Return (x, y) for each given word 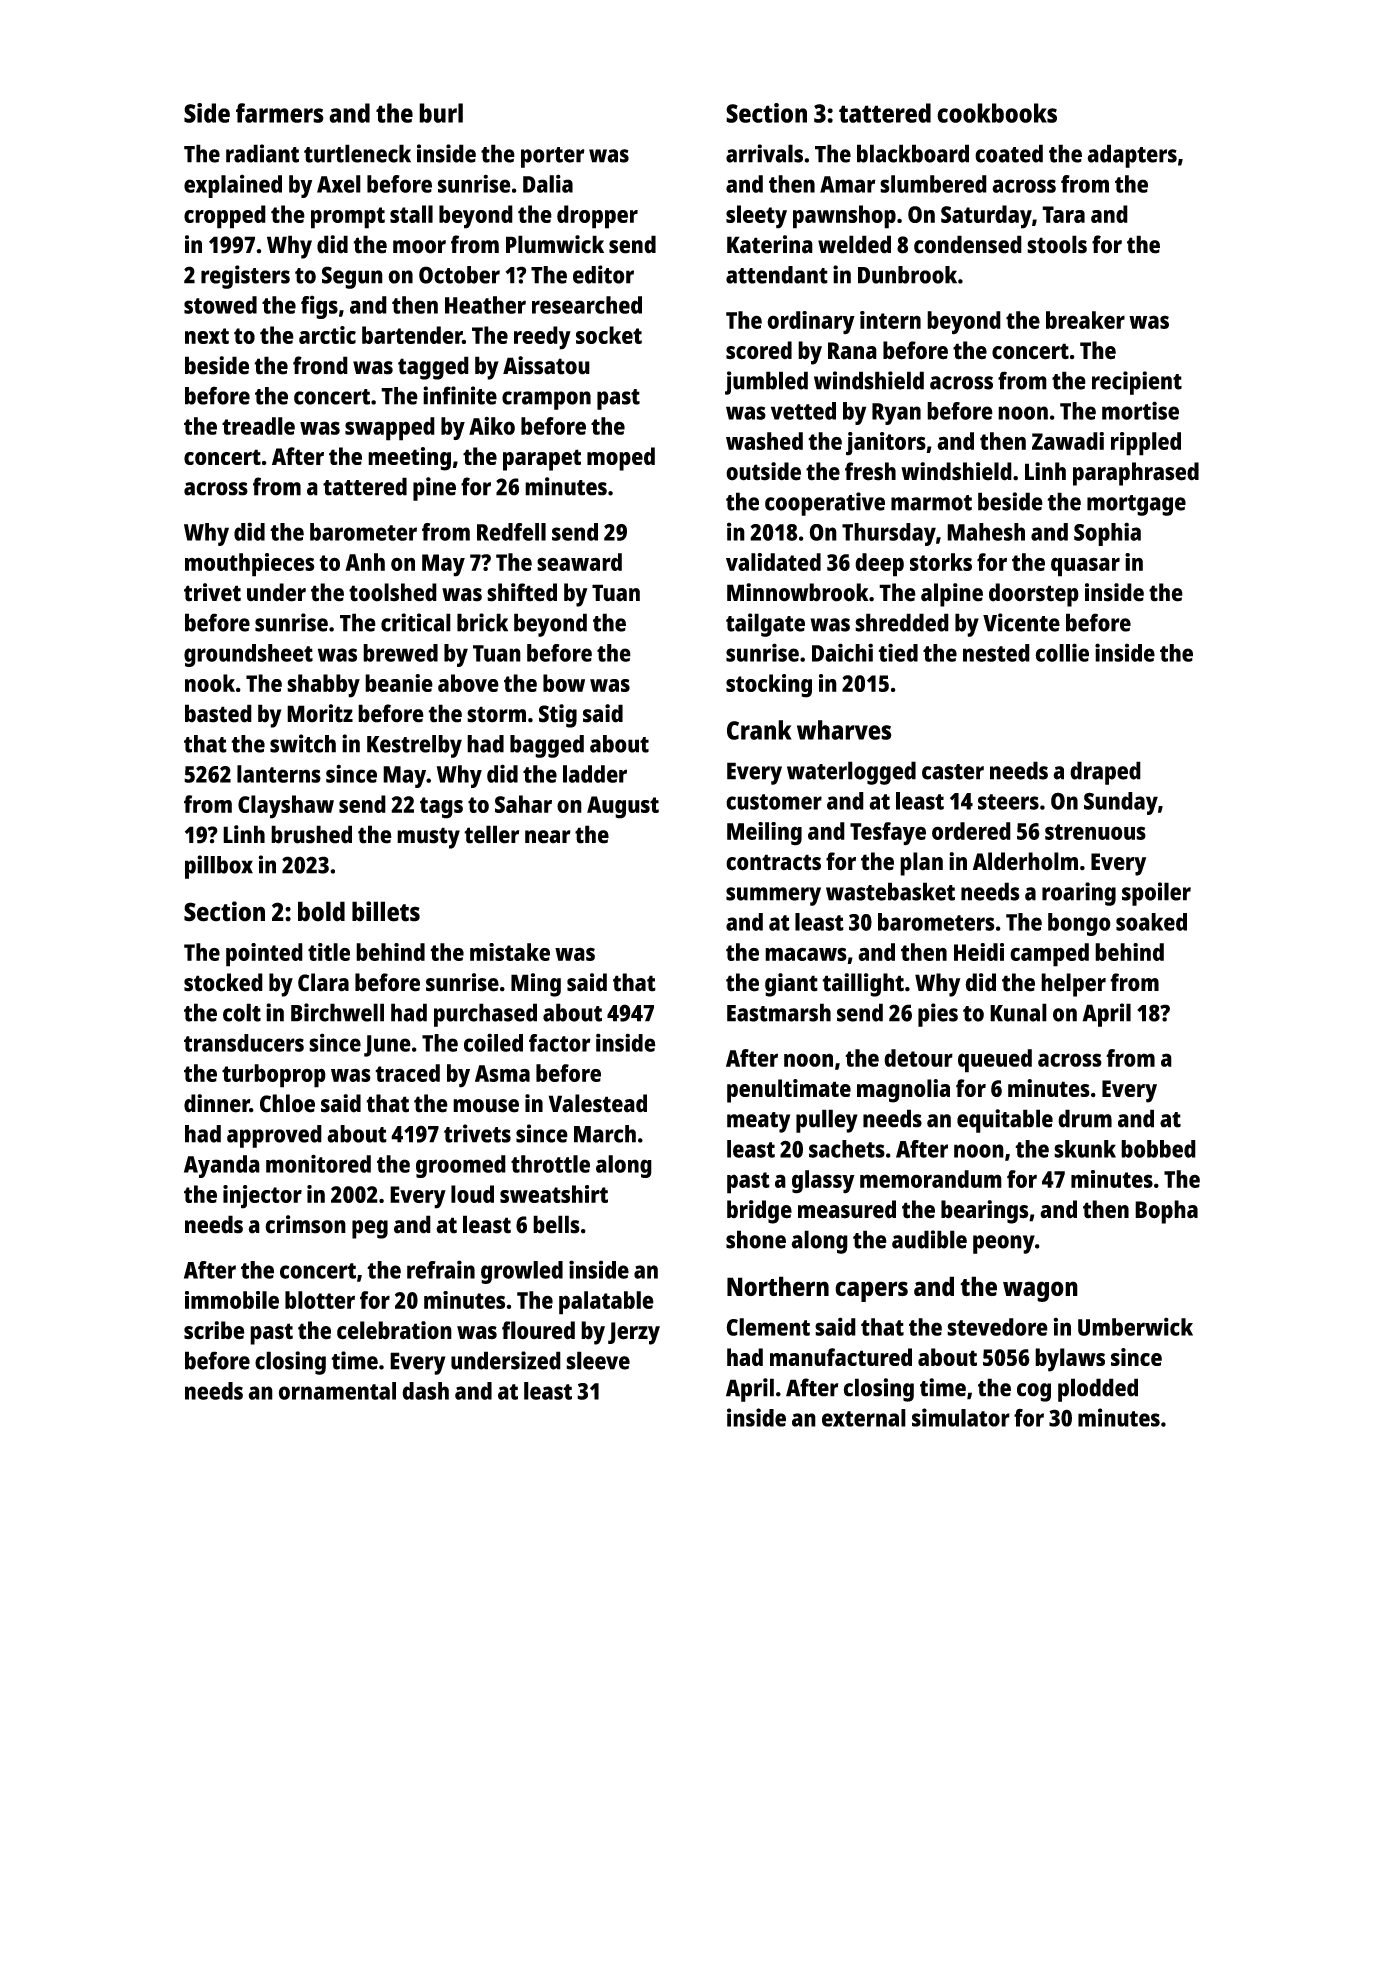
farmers (280, 113)
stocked (223, 982)
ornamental (337, 1391)
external (864, 1418)
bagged (547, 746)
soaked (1151, 922)
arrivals (764, 153)
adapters (1132, 156)
